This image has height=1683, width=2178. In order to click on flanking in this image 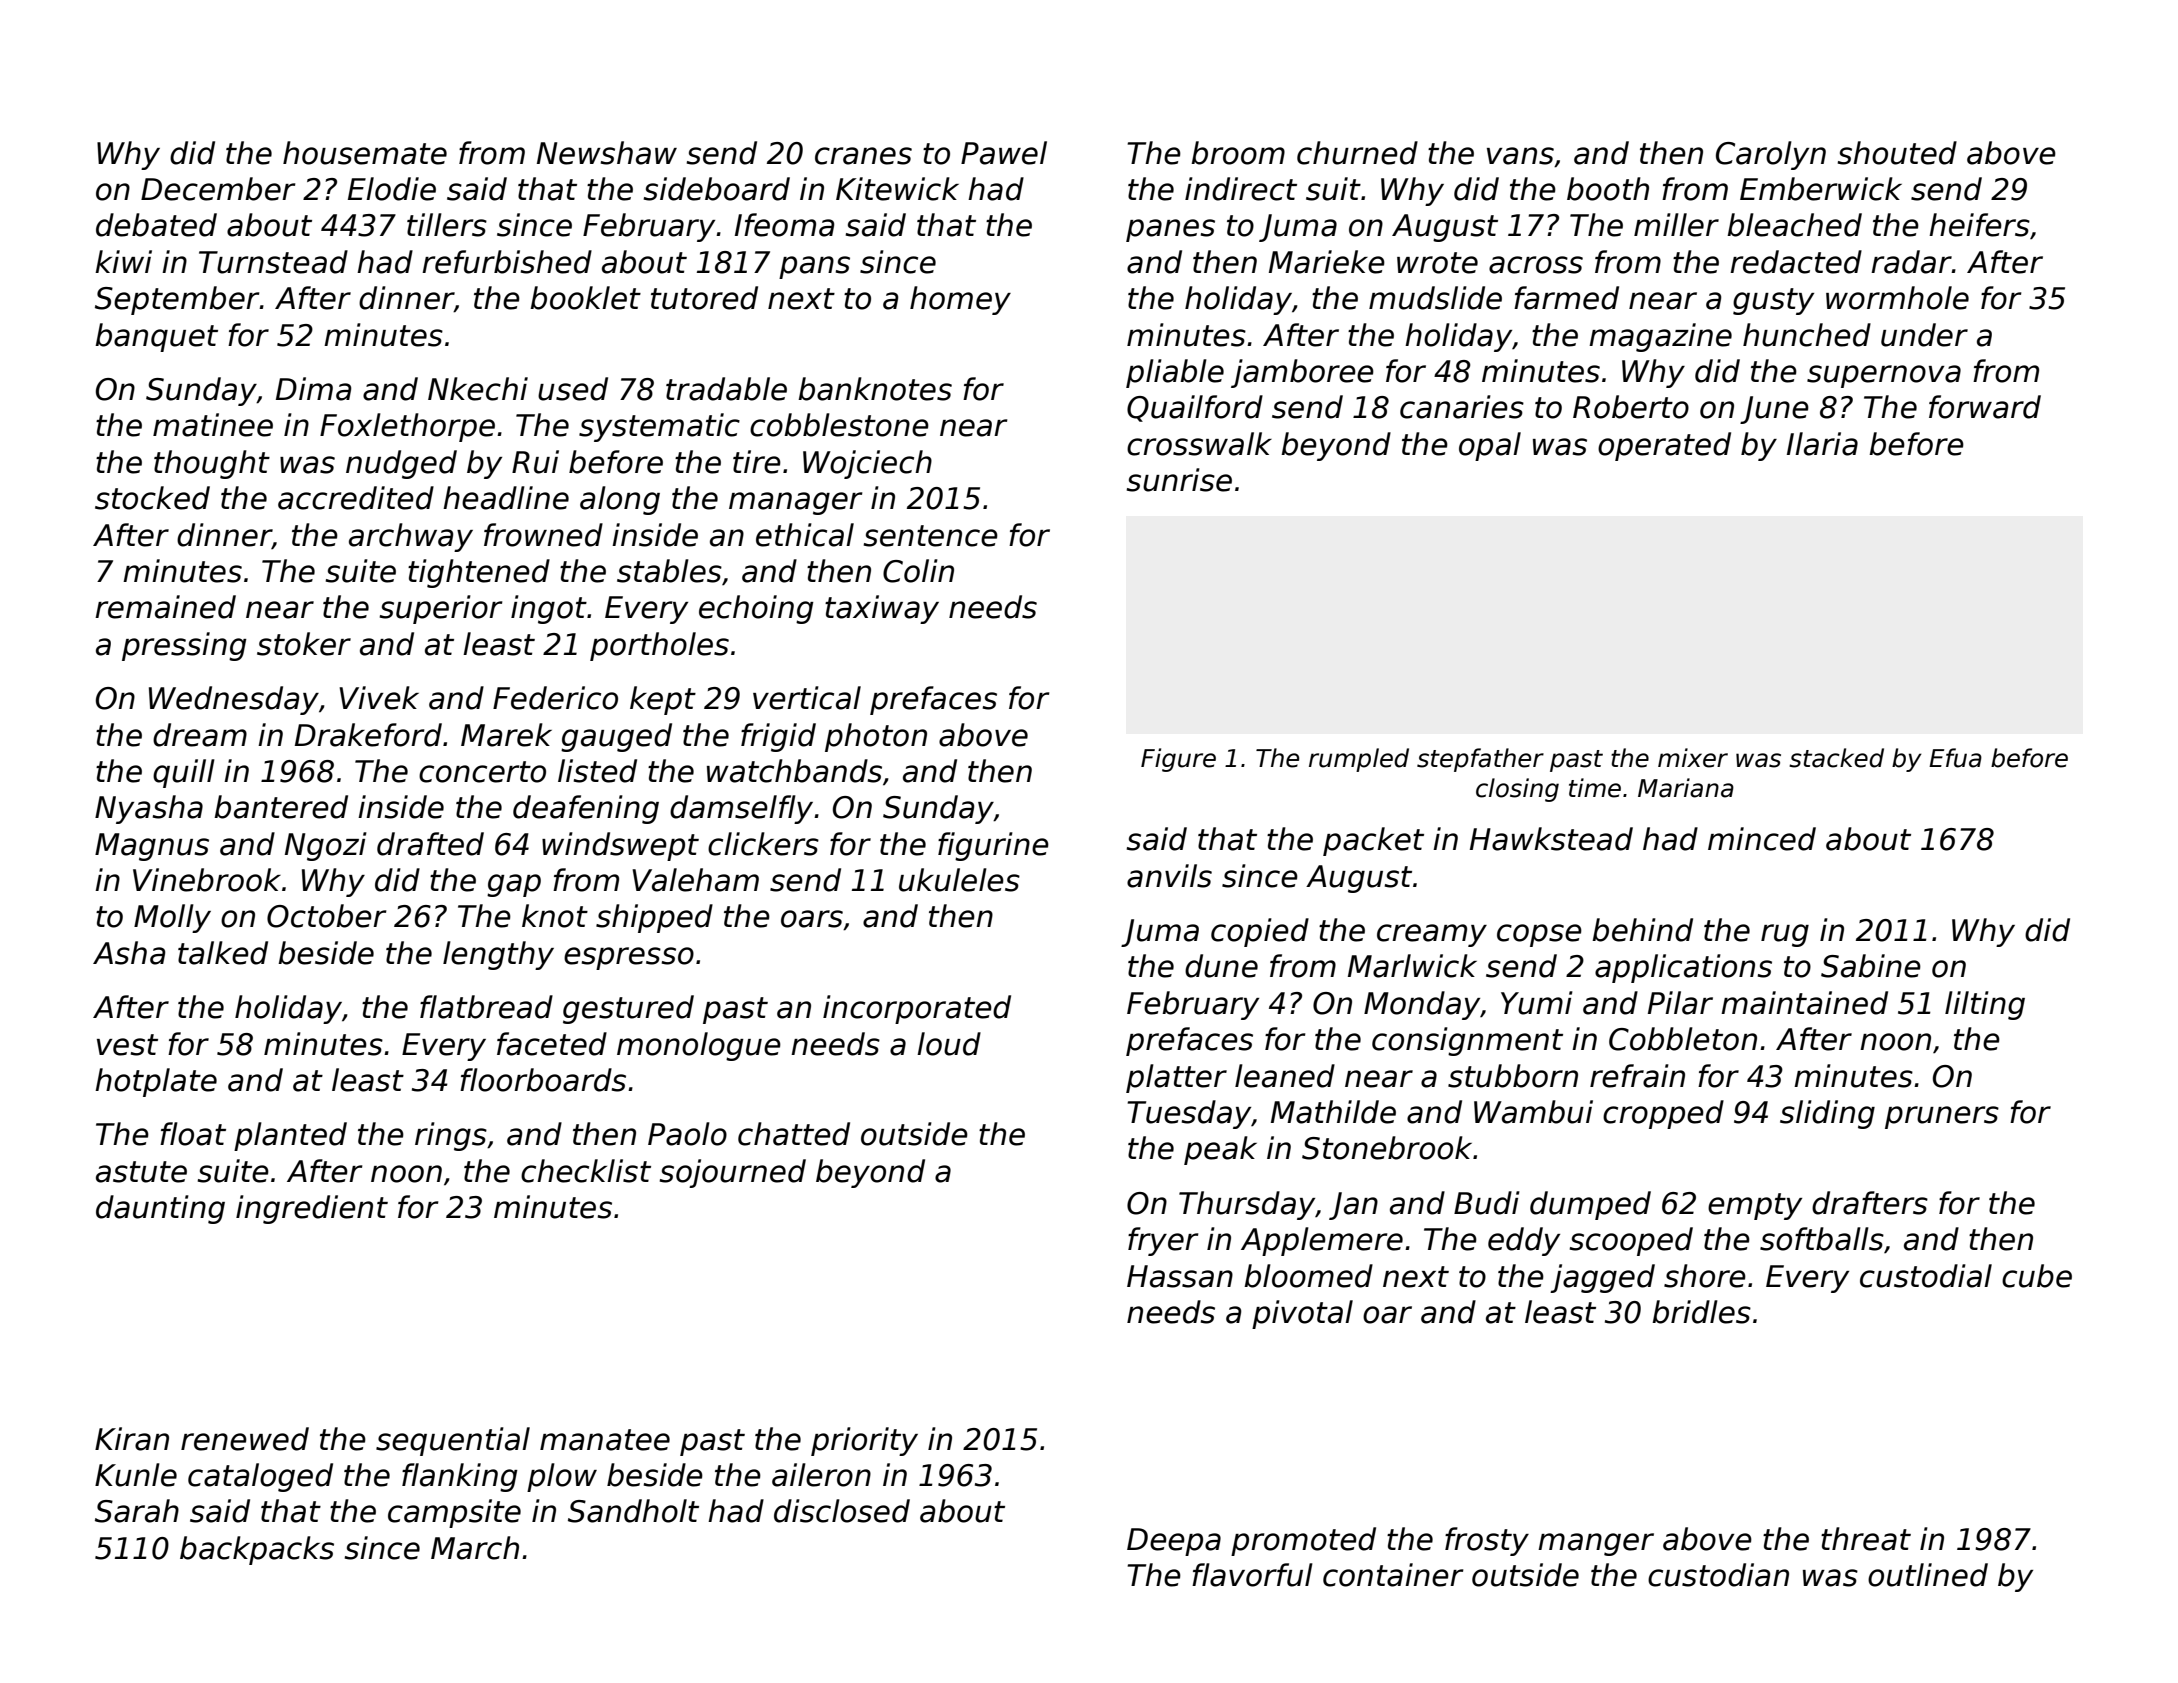, I will do `click(460, 1477)`.
